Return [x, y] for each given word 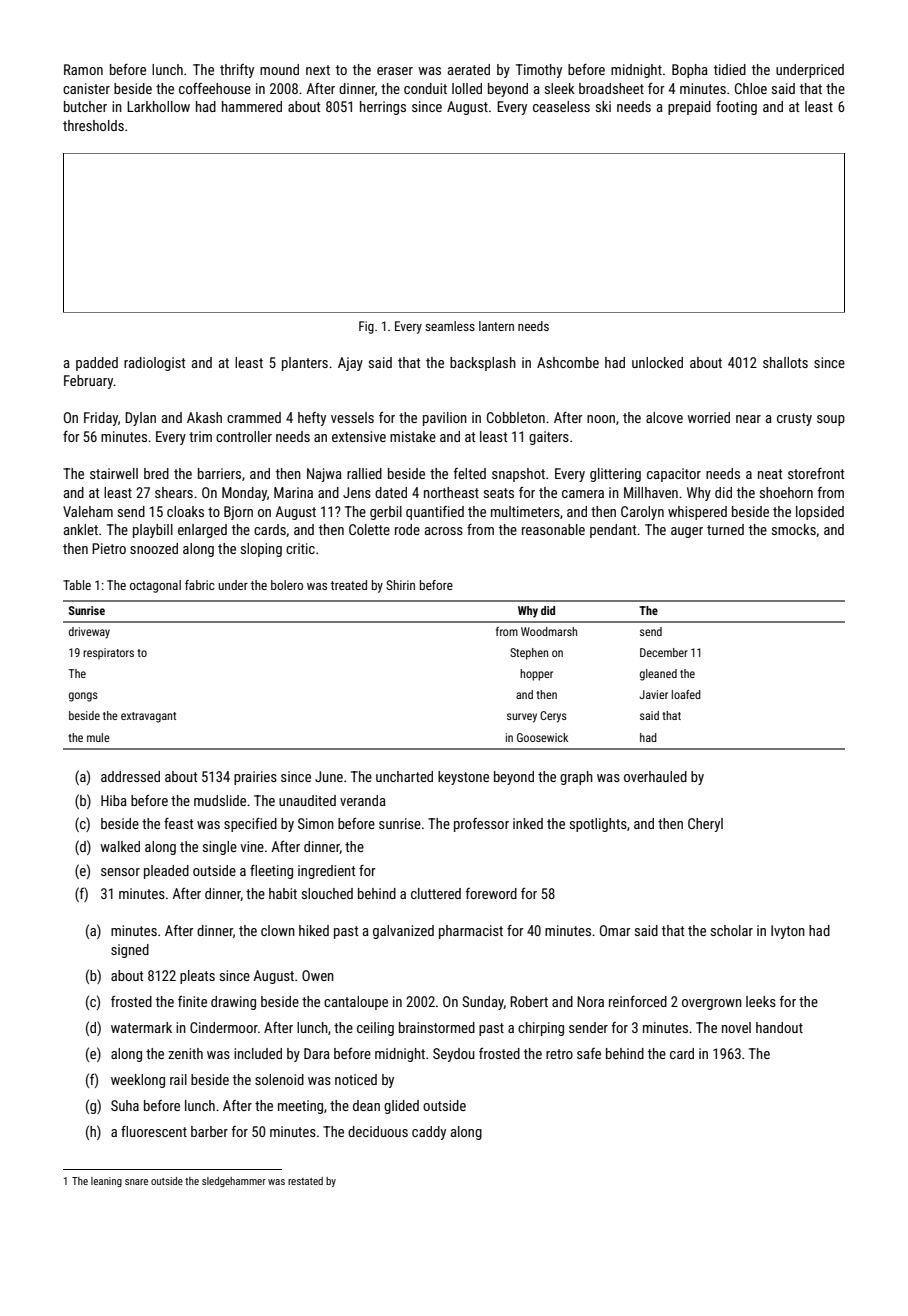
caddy [429, 1133]
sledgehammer [234, 1182]
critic [300, 548]
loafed [686, 694]
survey [522, 718]
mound [279, 69]
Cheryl [705, 825]
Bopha [690, 71]
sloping [261, 550]
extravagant [148, 717]
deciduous [378, 1131]
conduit [425, 88]
